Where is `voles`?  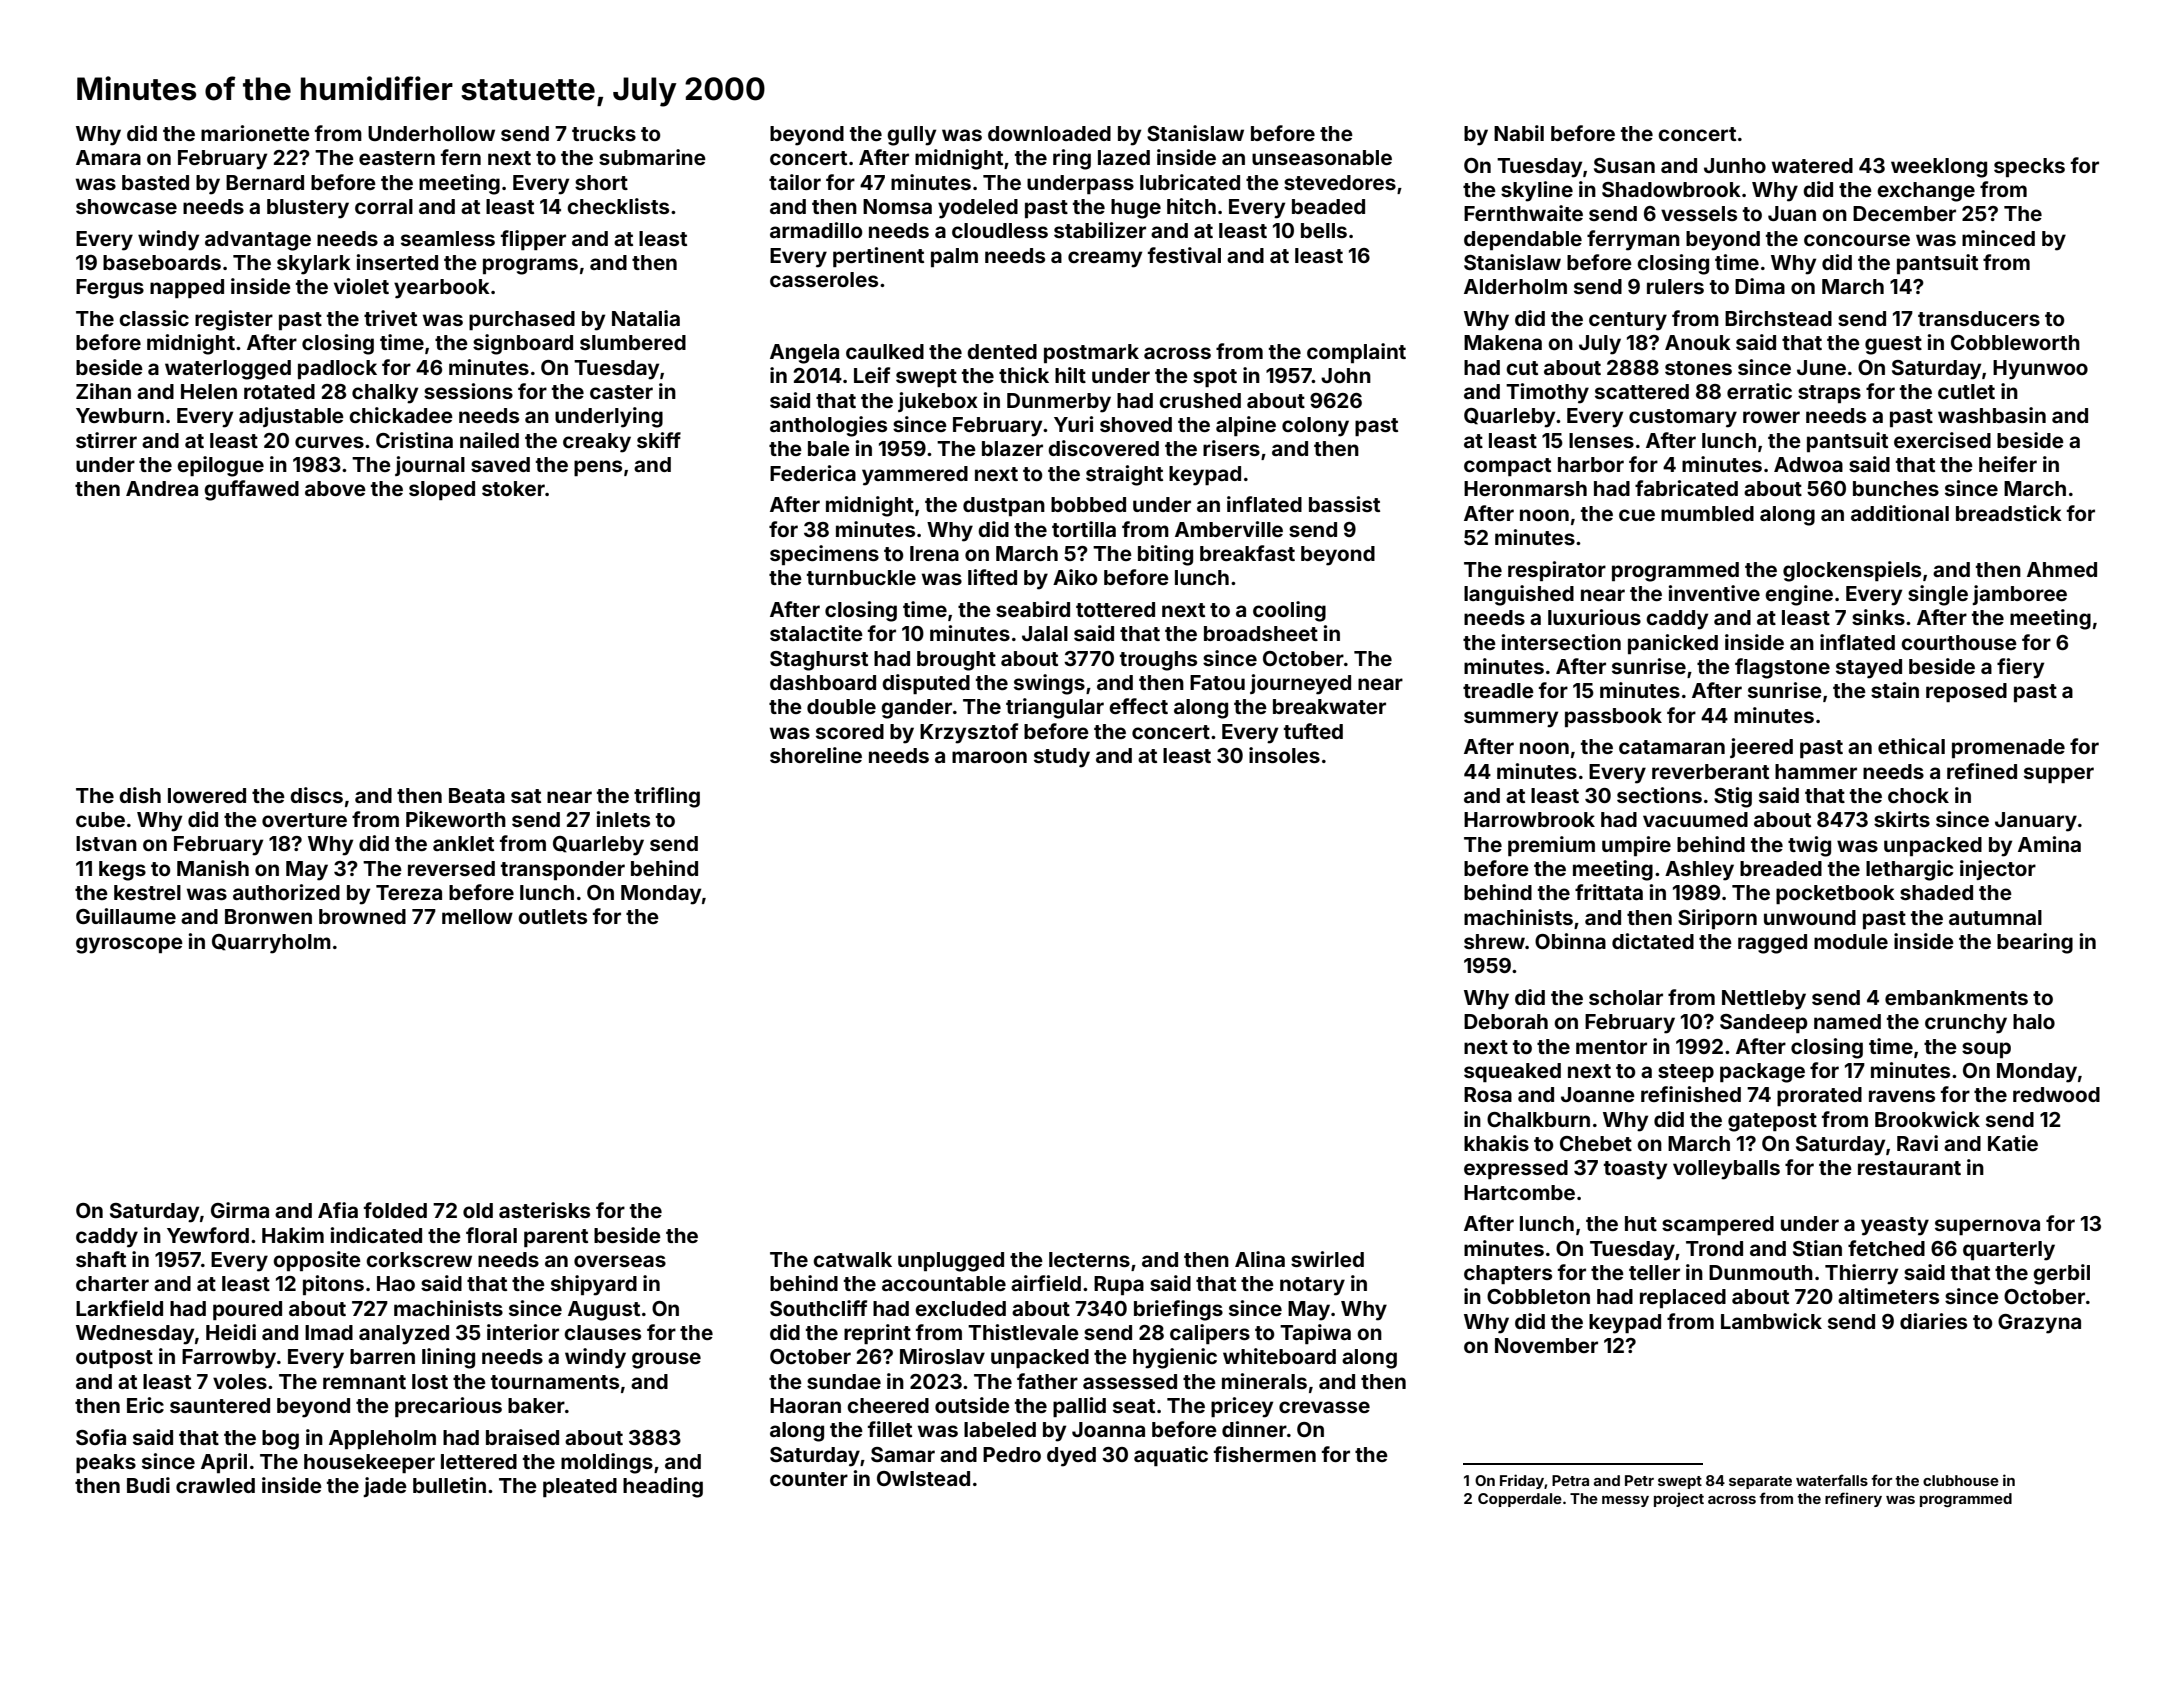
voles is located at coordinates (240, 1381).
